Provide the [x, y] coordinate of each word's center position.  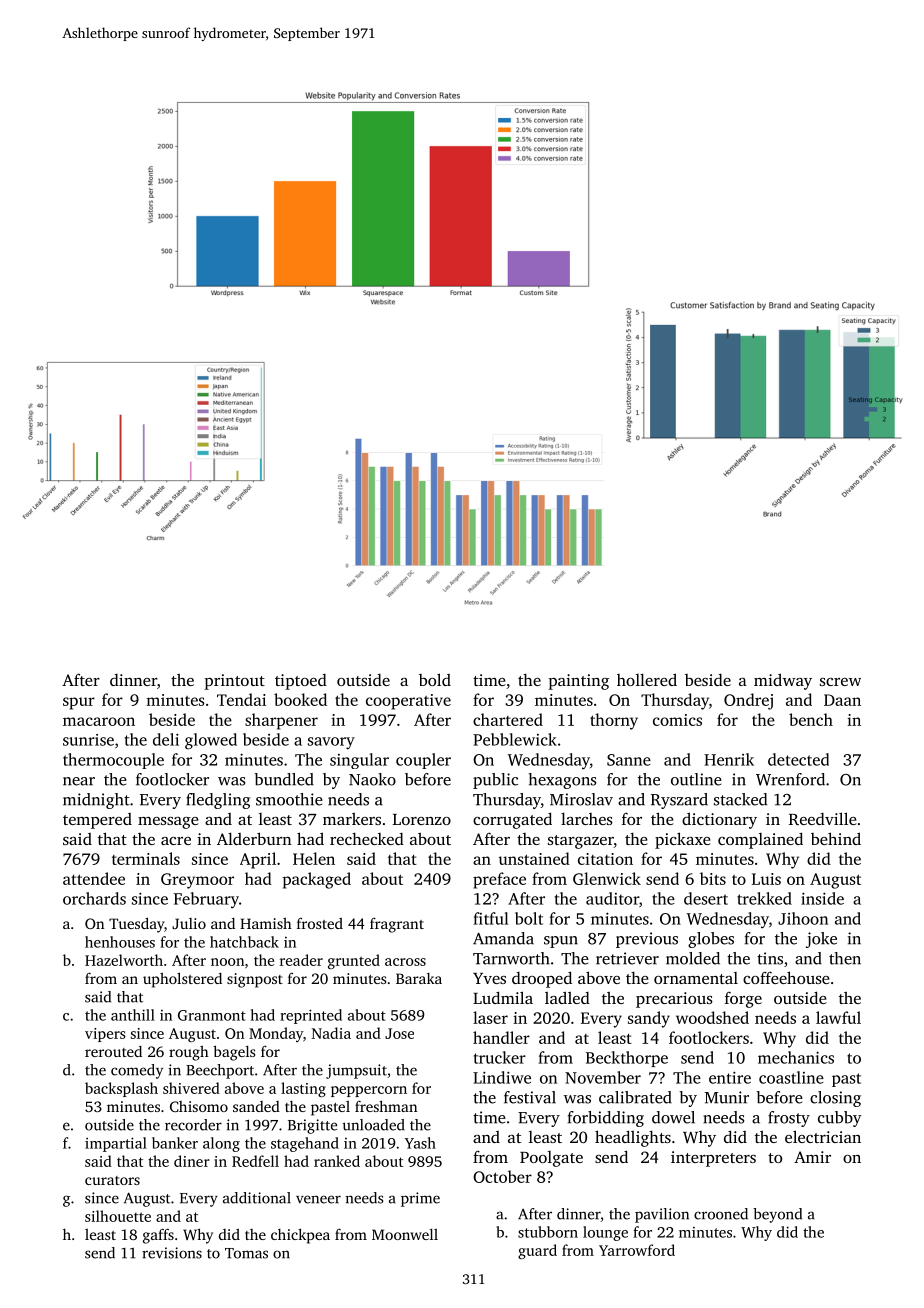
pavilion [662, 1215]
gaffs [158, 1236]
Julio [189, 923]
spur [79, 703]
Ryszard [679, 801]
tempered [97, 821]
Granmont [212, 1015]
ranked [337, 1161]
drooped [542, 979]
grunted [354, 961]
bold [435, 679]
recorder [193, 1125]
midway [783, 681]
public [495, 781]
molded [693, 958]
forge [743, 999]
